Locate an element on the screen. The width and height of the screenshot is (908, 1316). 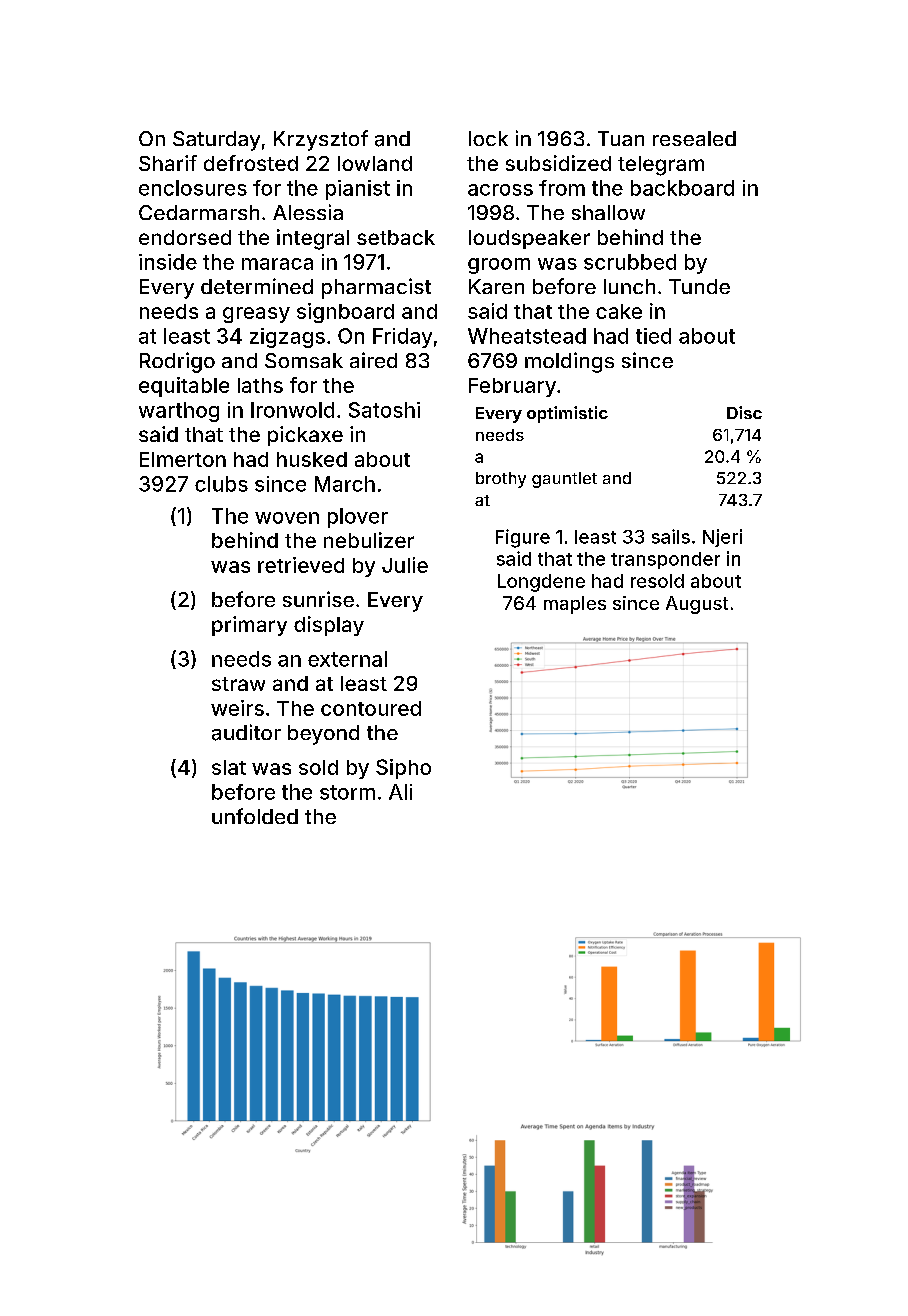
Satoshi is located at coordinates (384, 410).
